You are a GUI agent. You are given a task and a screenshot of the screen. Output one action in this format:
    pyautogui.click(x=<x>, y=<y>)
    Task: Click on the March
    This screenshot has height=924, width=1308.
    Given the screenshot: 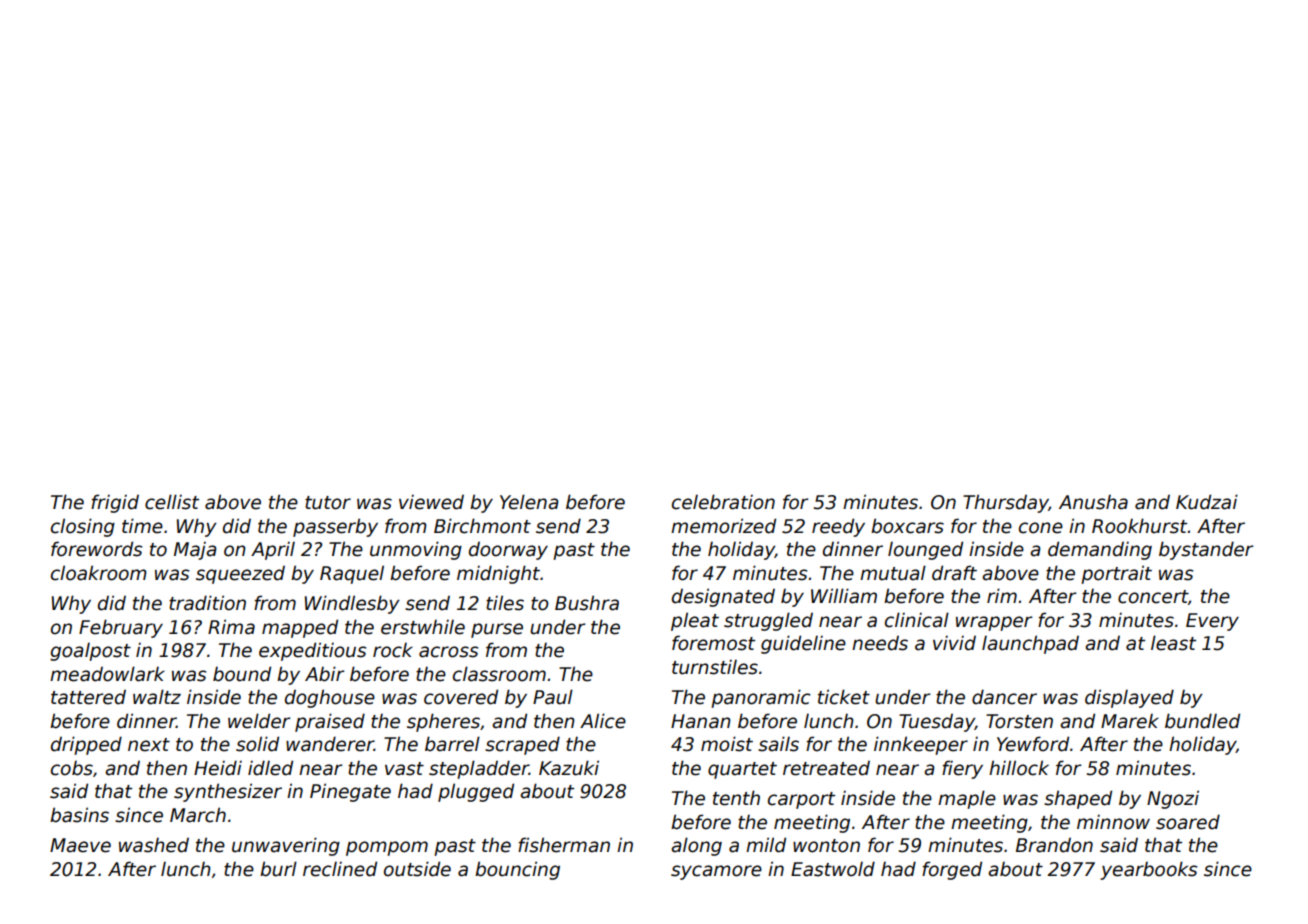 What is the action you would take?
    pyautogui.click(x=198, y=815)
